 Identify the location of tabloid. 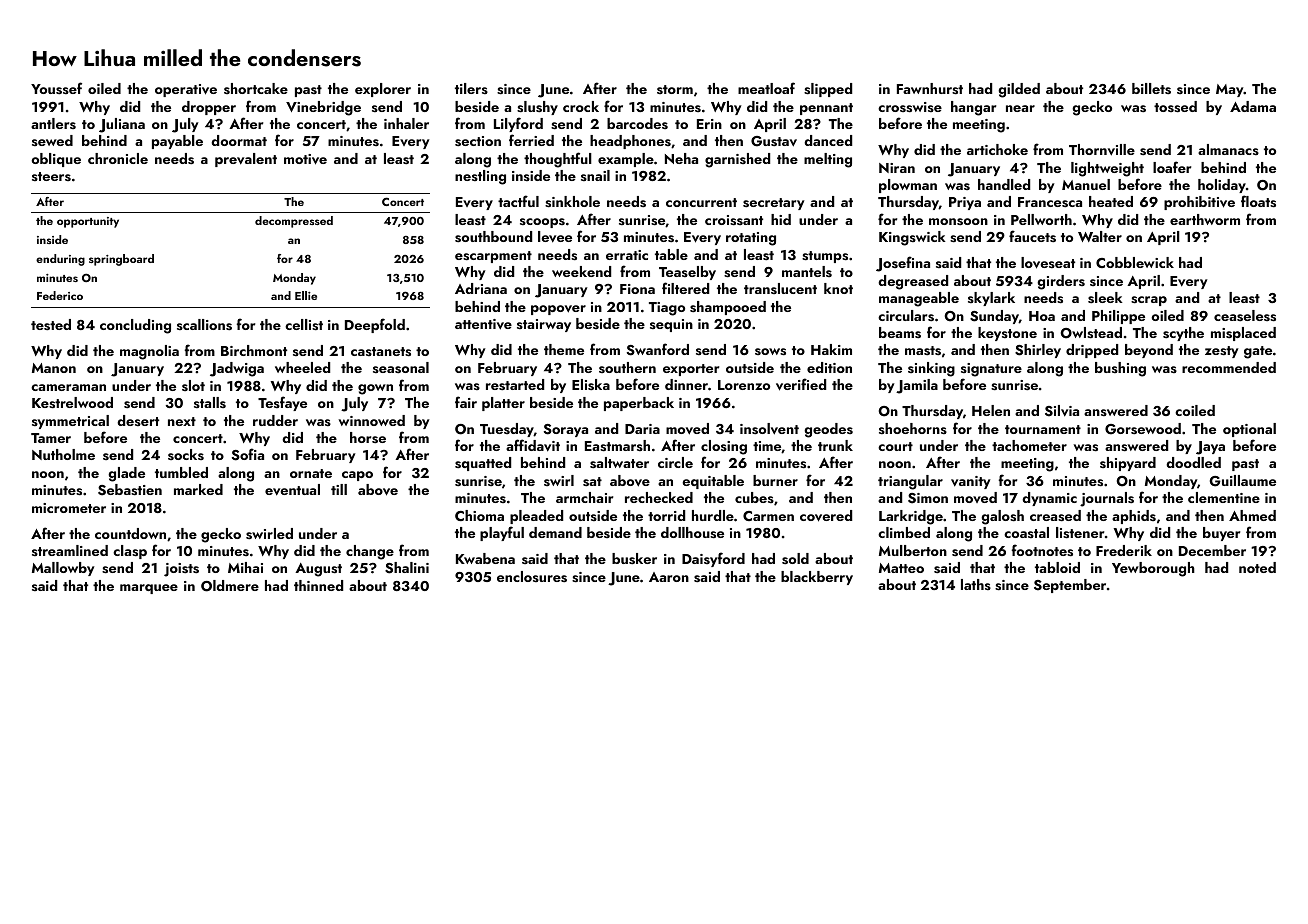
(1057, 567).
